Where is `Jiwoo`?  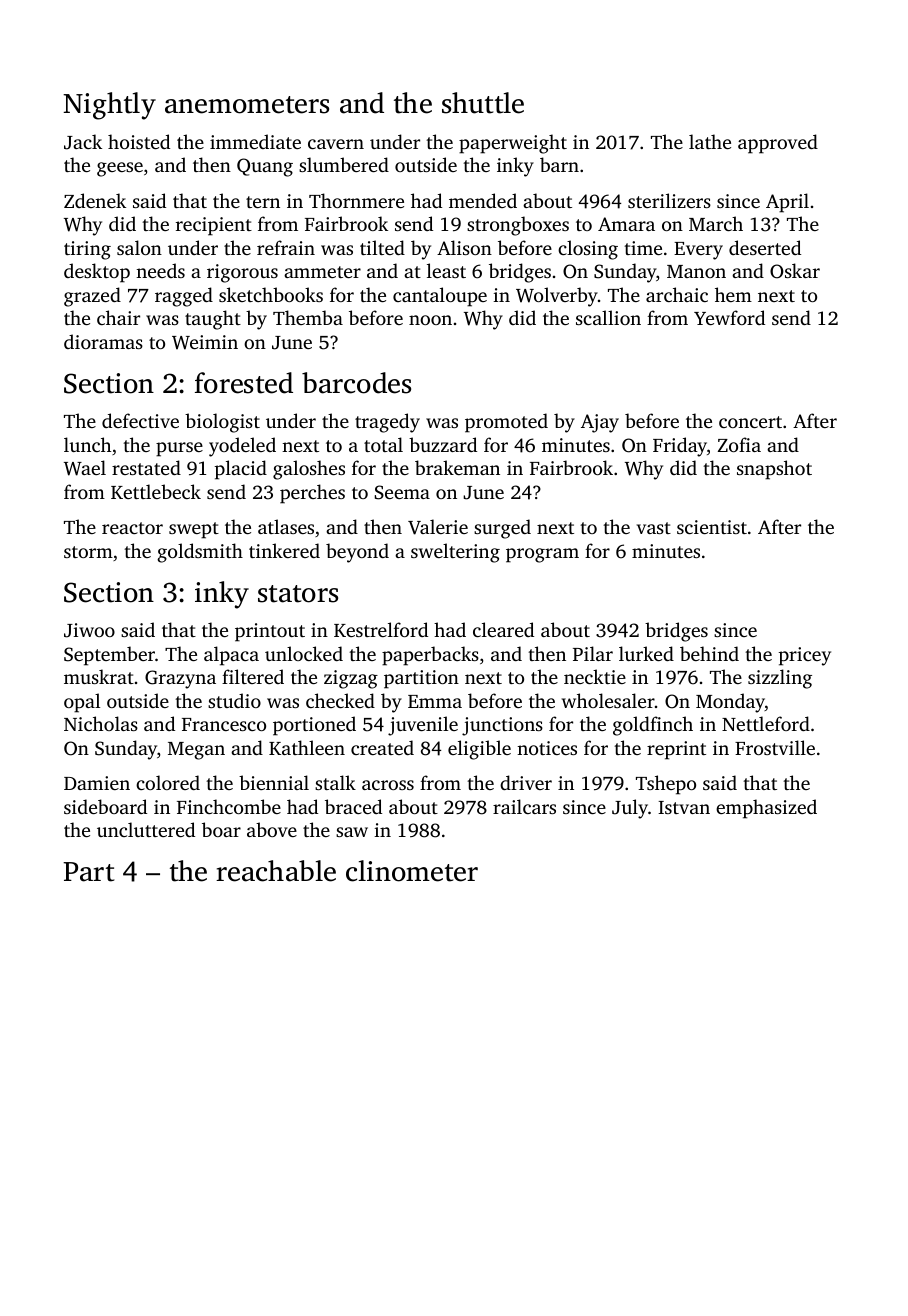 Jiwoo is located at coordinates (89, 630).
